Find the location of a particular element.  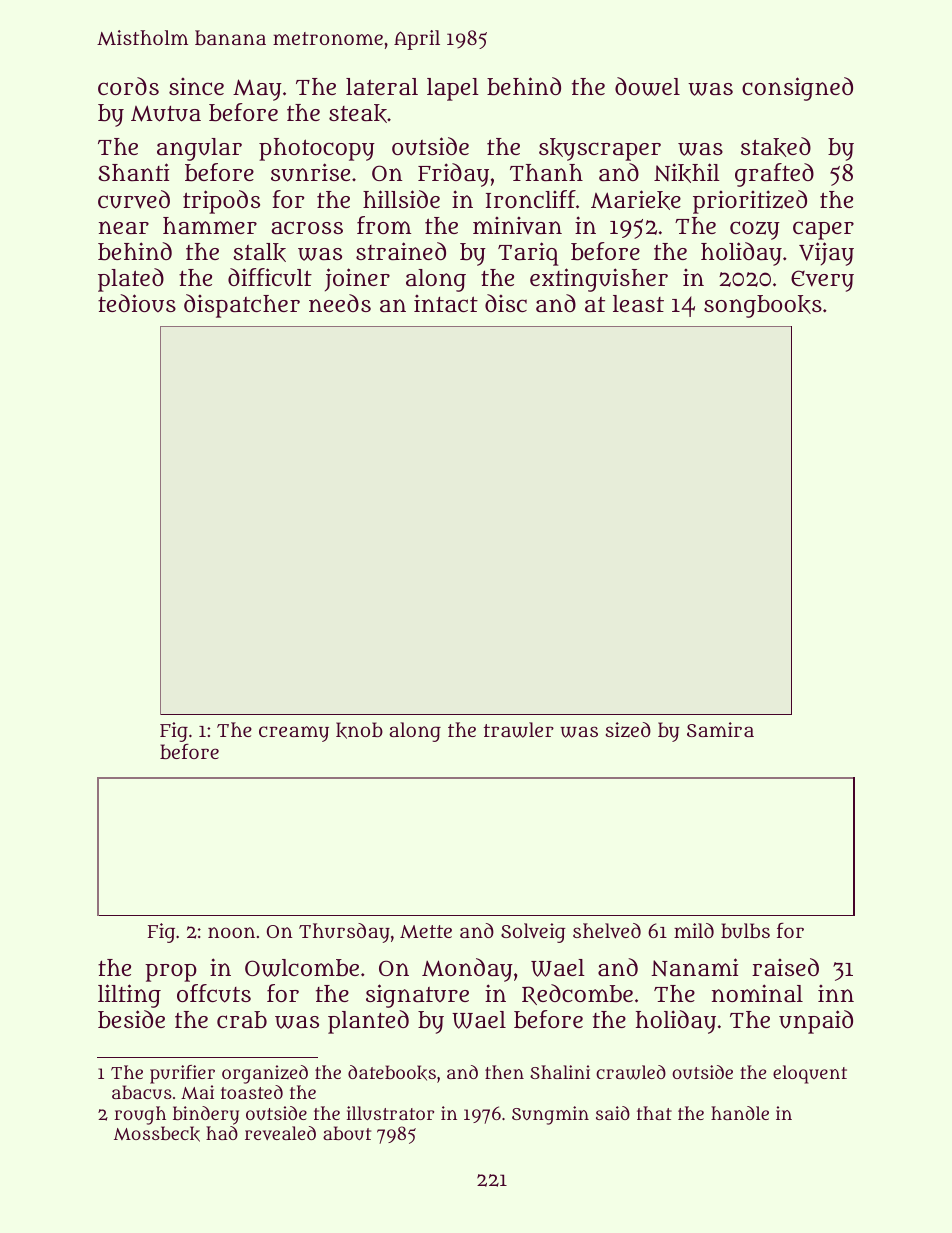

Samira is located at coordinates (720, 729).
